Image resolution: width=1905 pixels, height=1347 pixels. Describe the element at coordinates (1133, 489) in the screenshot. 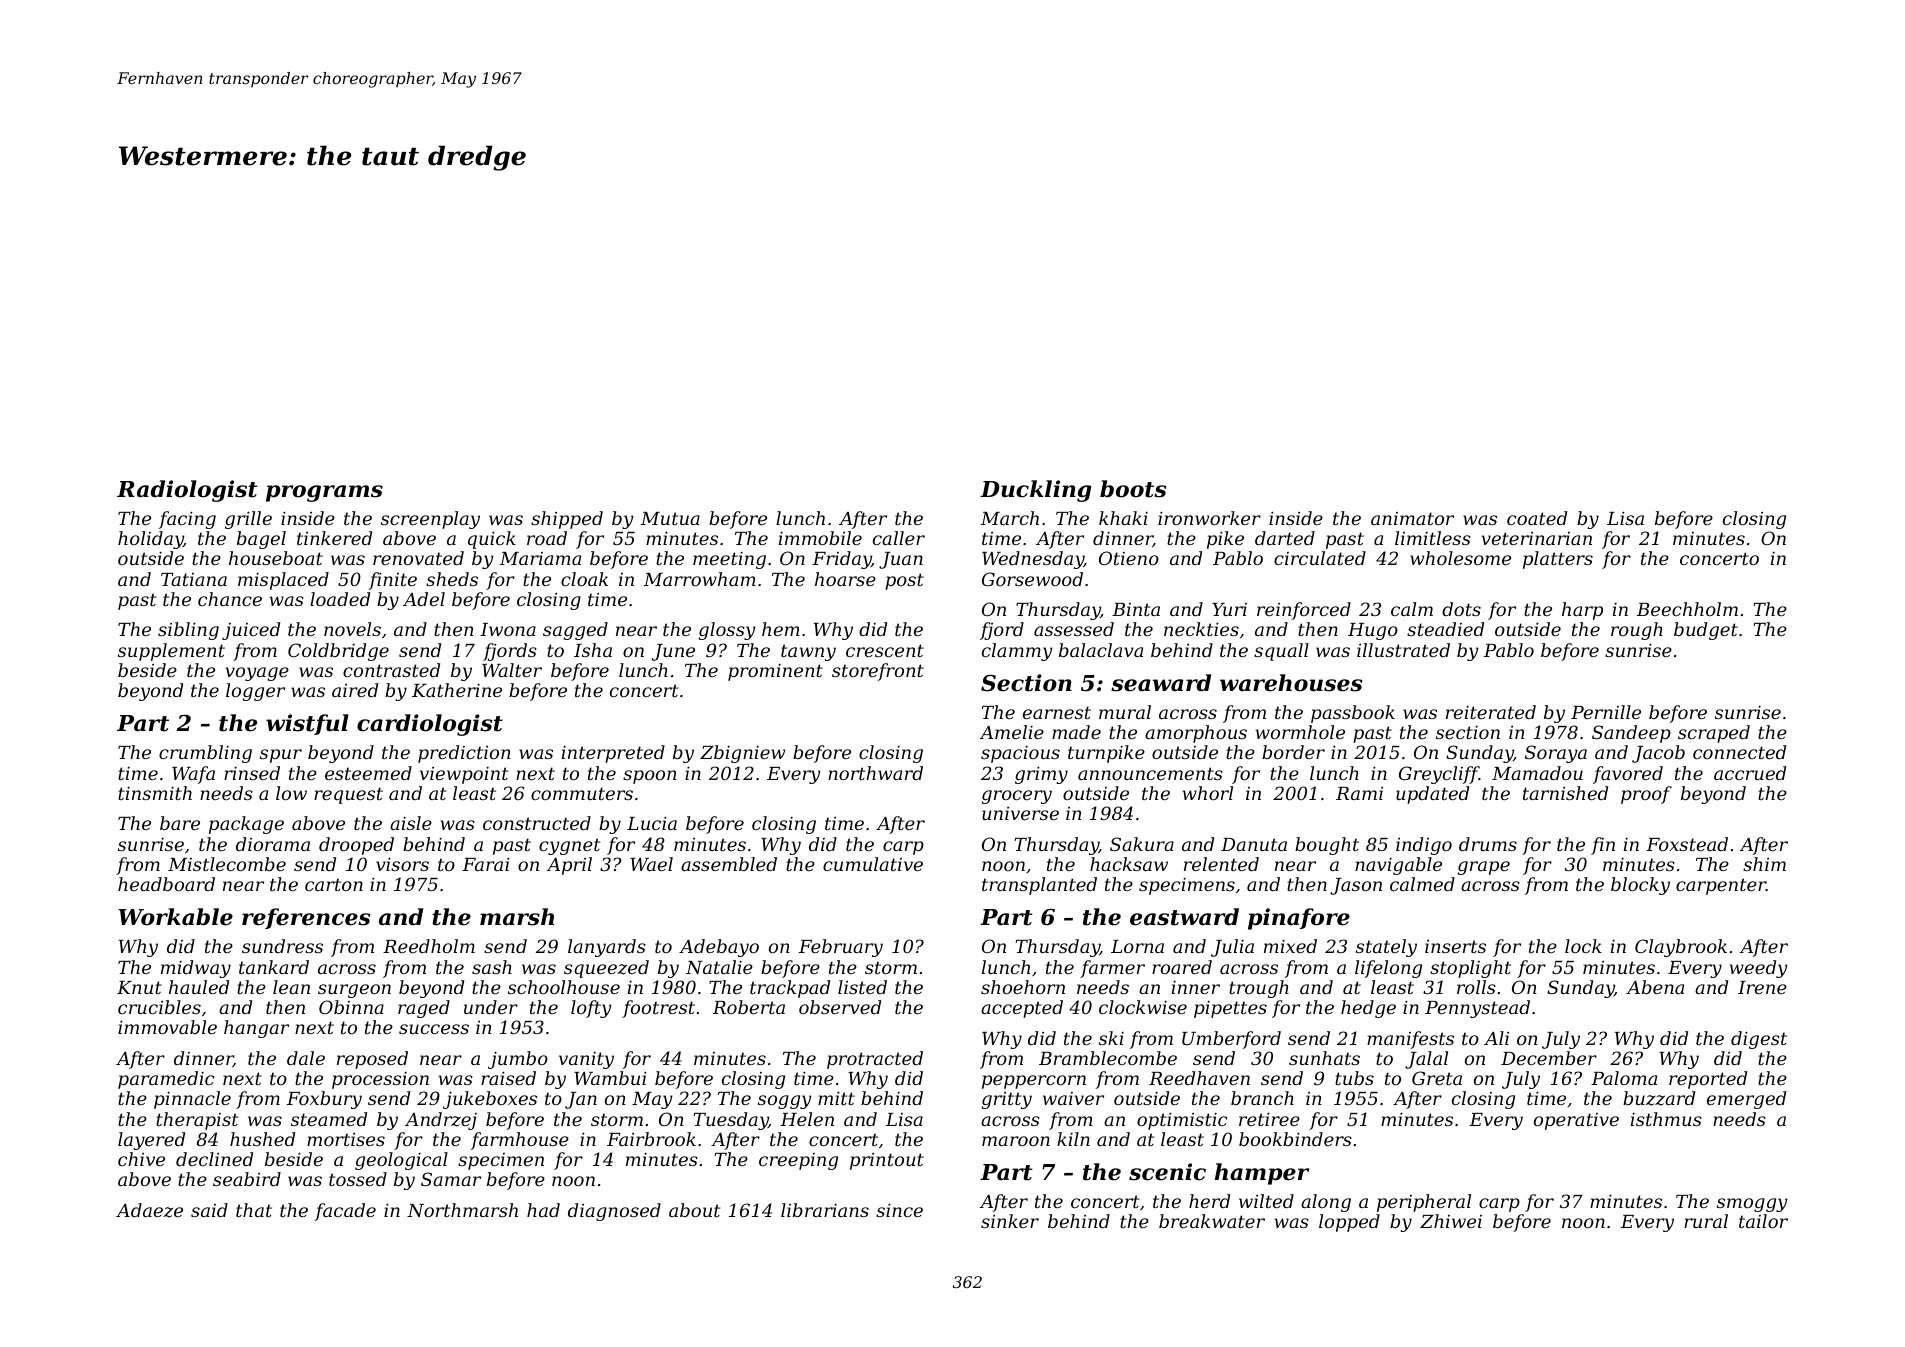

I see `boots` at that location.
